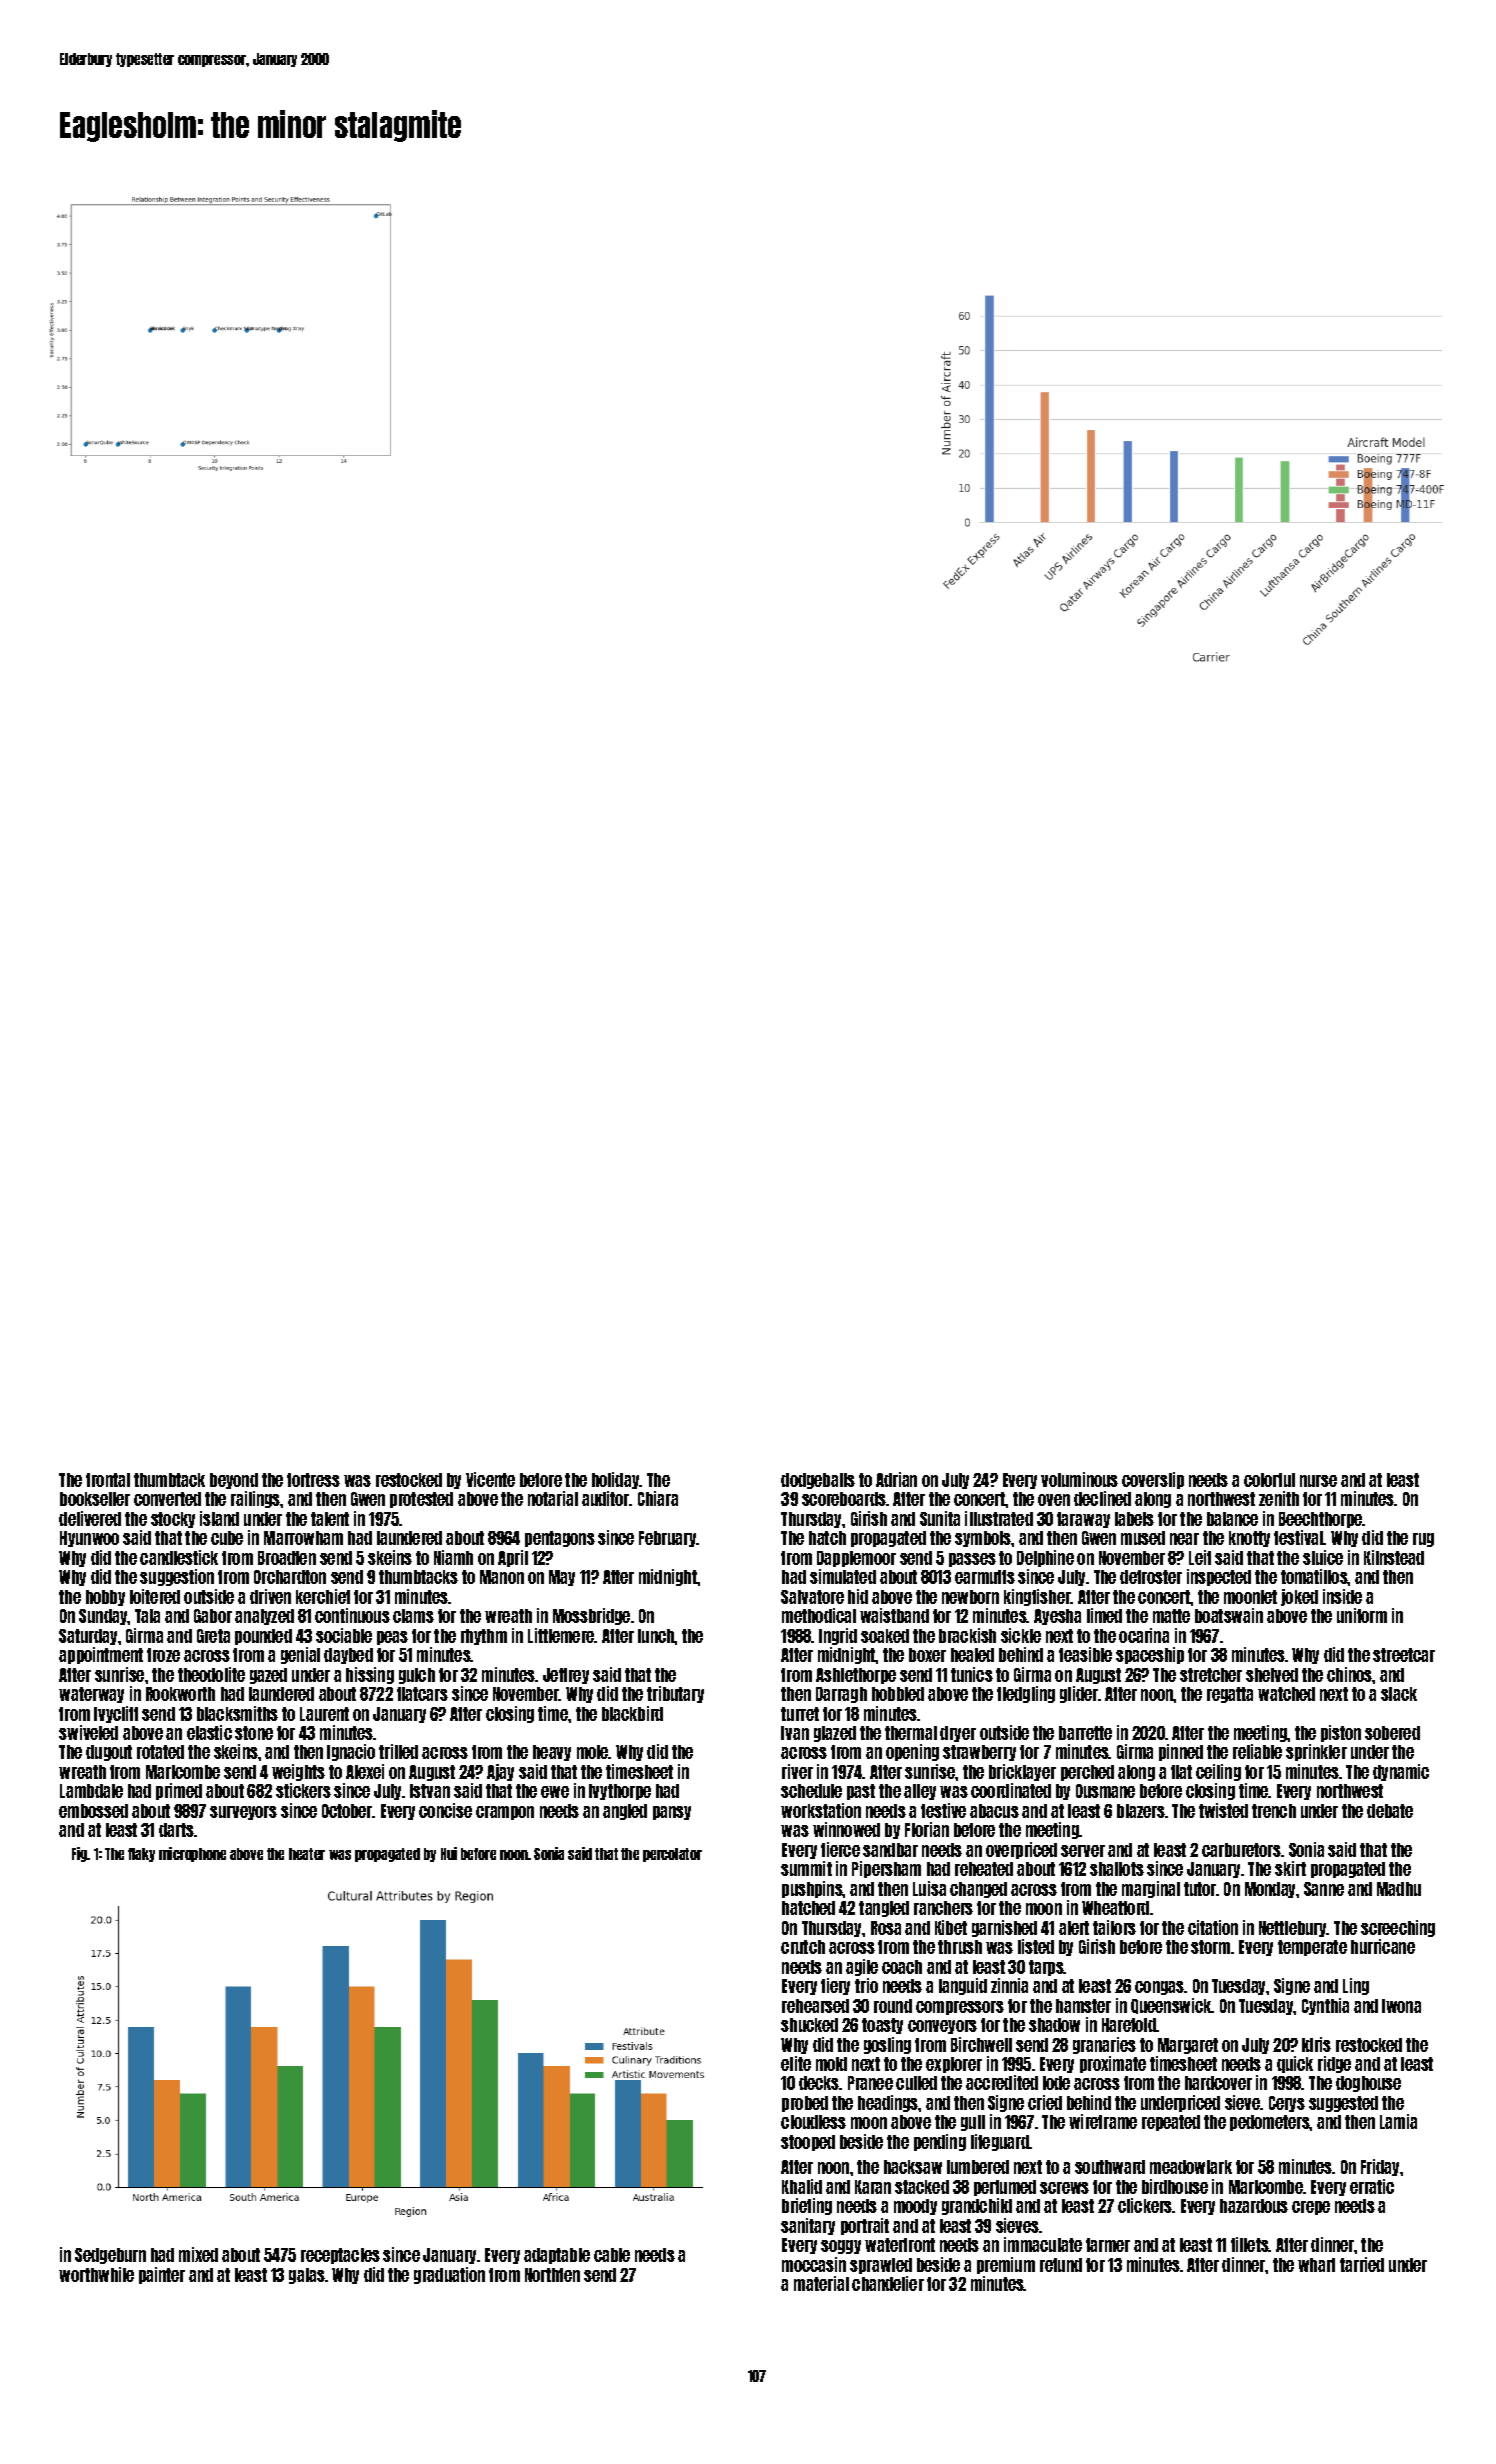 The image size is (1496, 2464). What do you see at coordinates (91, 1791) in the document?
I see `Lambdale` at bounding box center [91, 1791].
